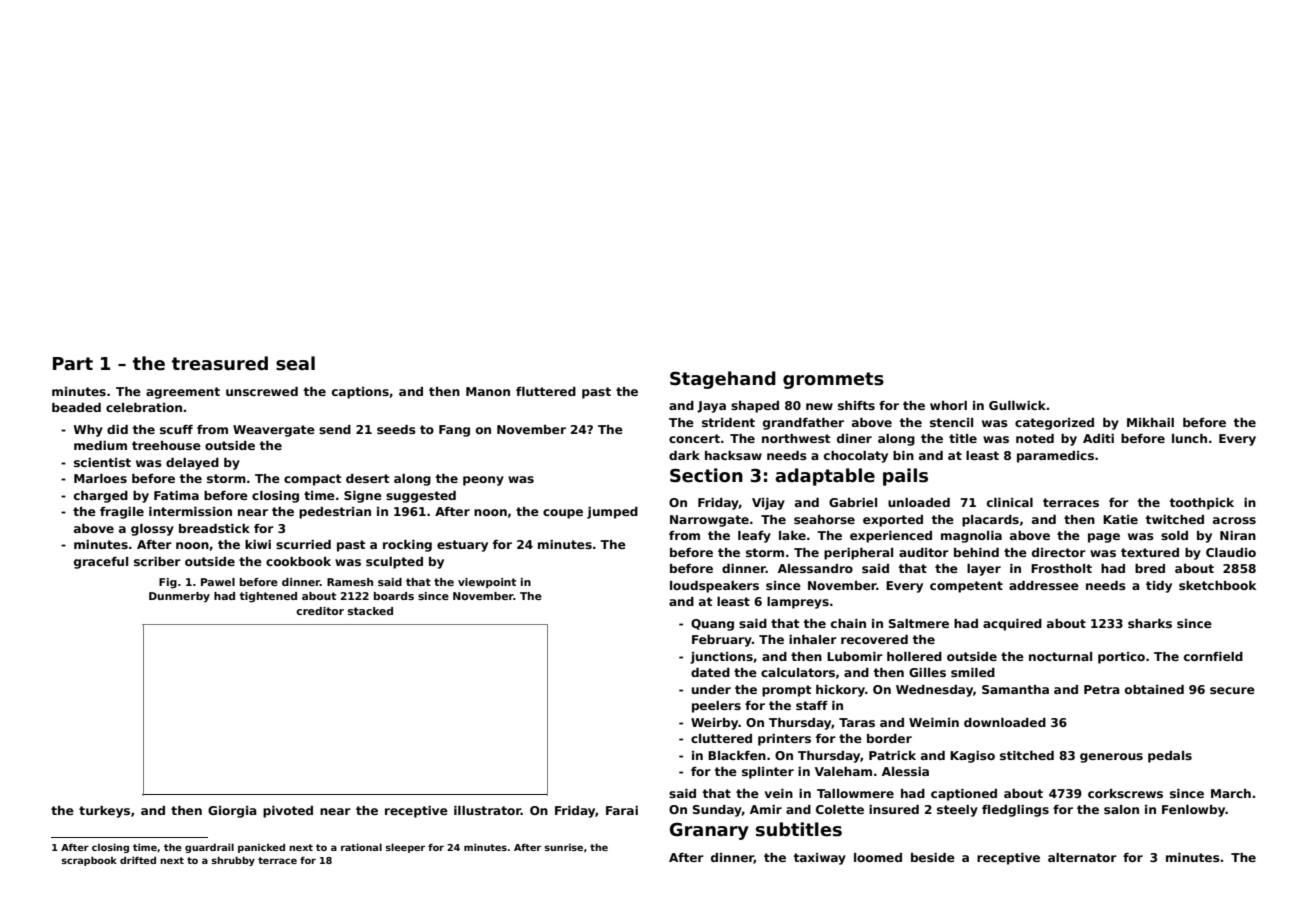 Image resolution: width=1308 pixels, height=924 pixels. What do you see at coordinates (104, 812) in the screenshot?
I see `turkeys` at bounding box center [104, 812].
